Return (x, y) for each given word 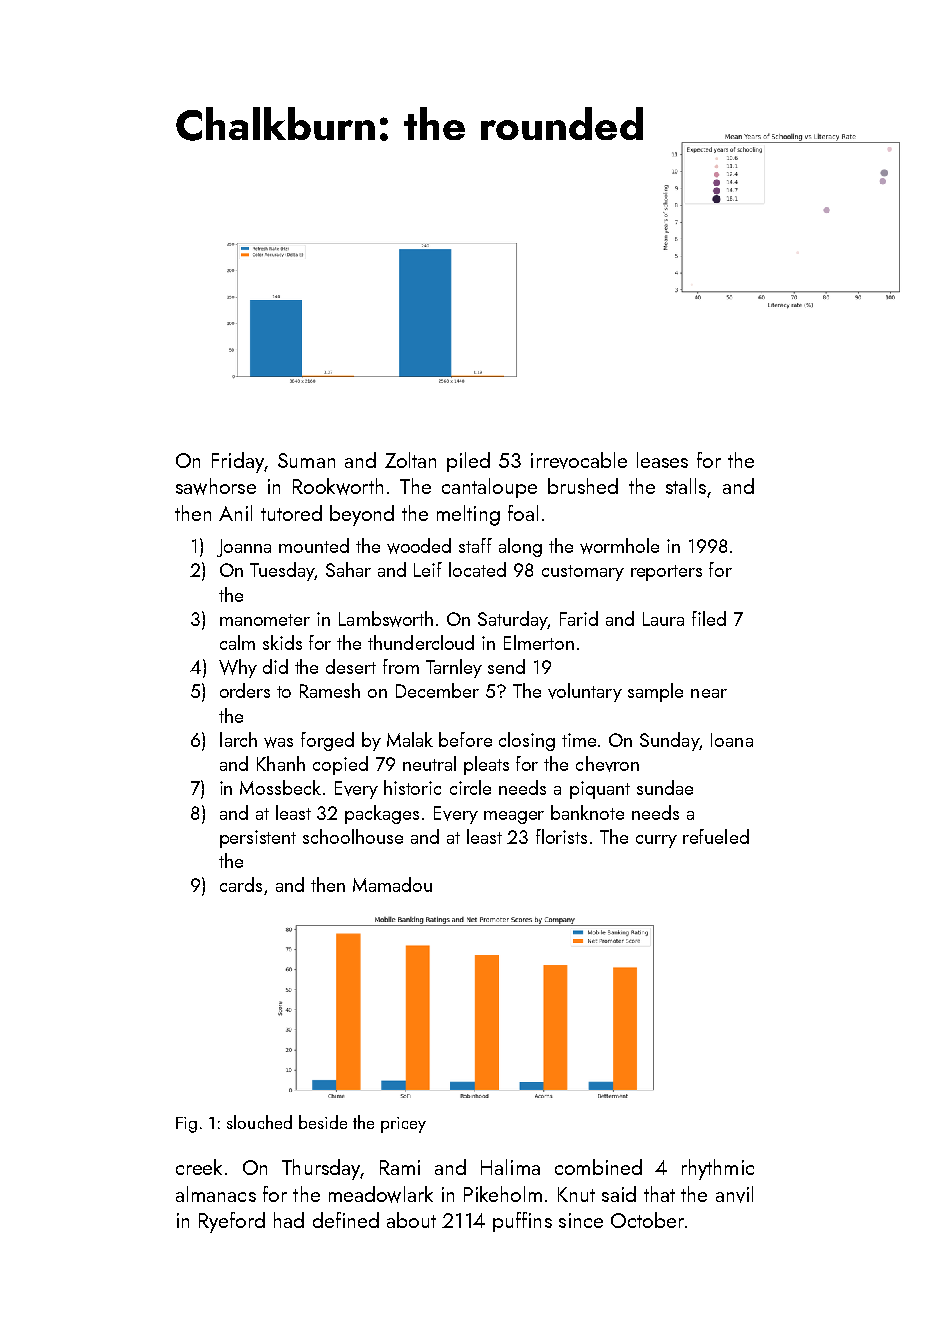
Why (238, 668)
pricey (403, 1125)
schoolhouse (353, 836)
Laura (663, 619)
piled (468, 462)
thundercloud (421, 642)
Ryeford (232, 1222)
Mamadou (392, 884)
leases (662, 460)
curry (656, 841)
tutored (291, 513)
